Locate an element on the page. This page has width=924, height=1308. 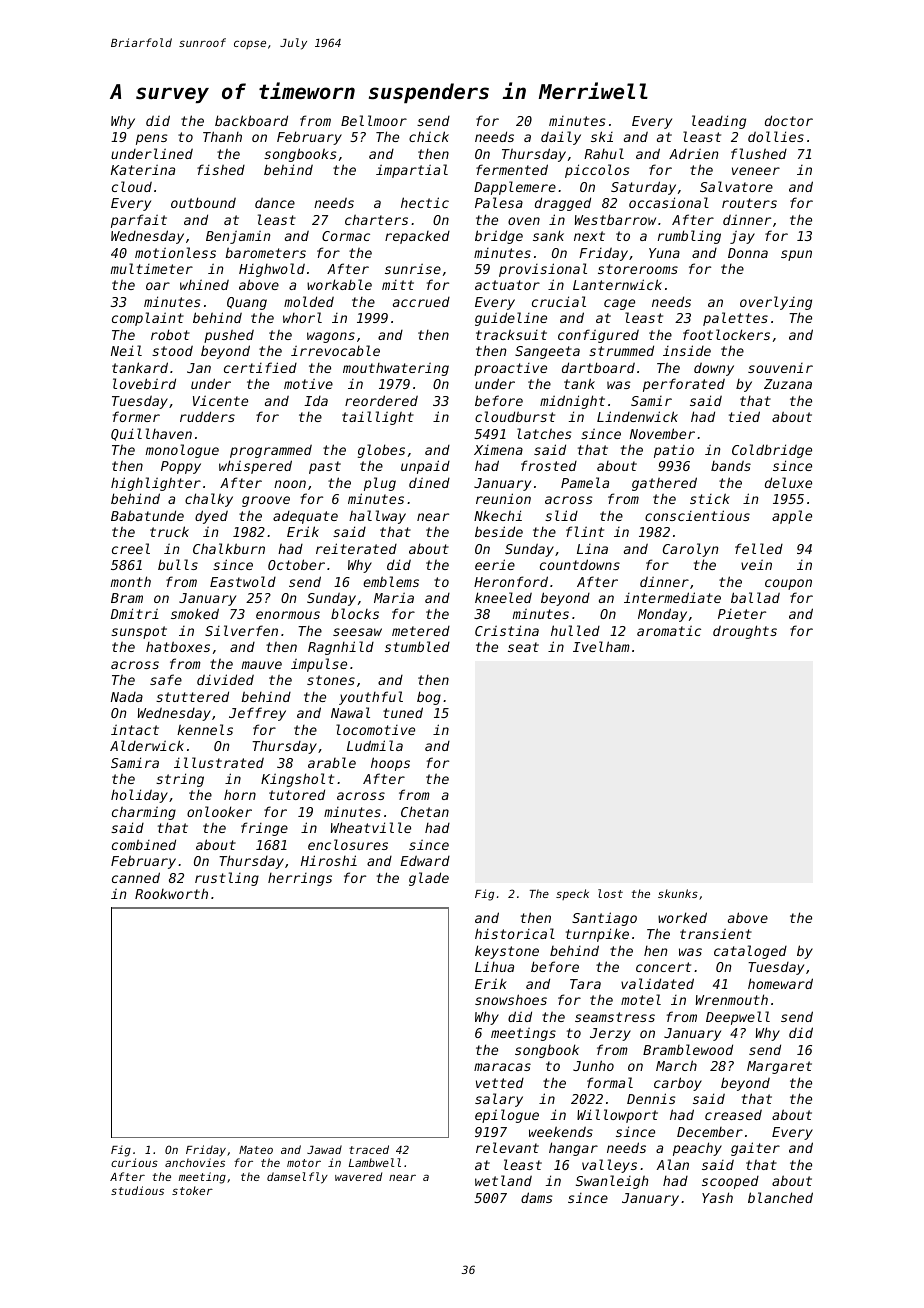
rudders is located at coordinates (207, 416).
